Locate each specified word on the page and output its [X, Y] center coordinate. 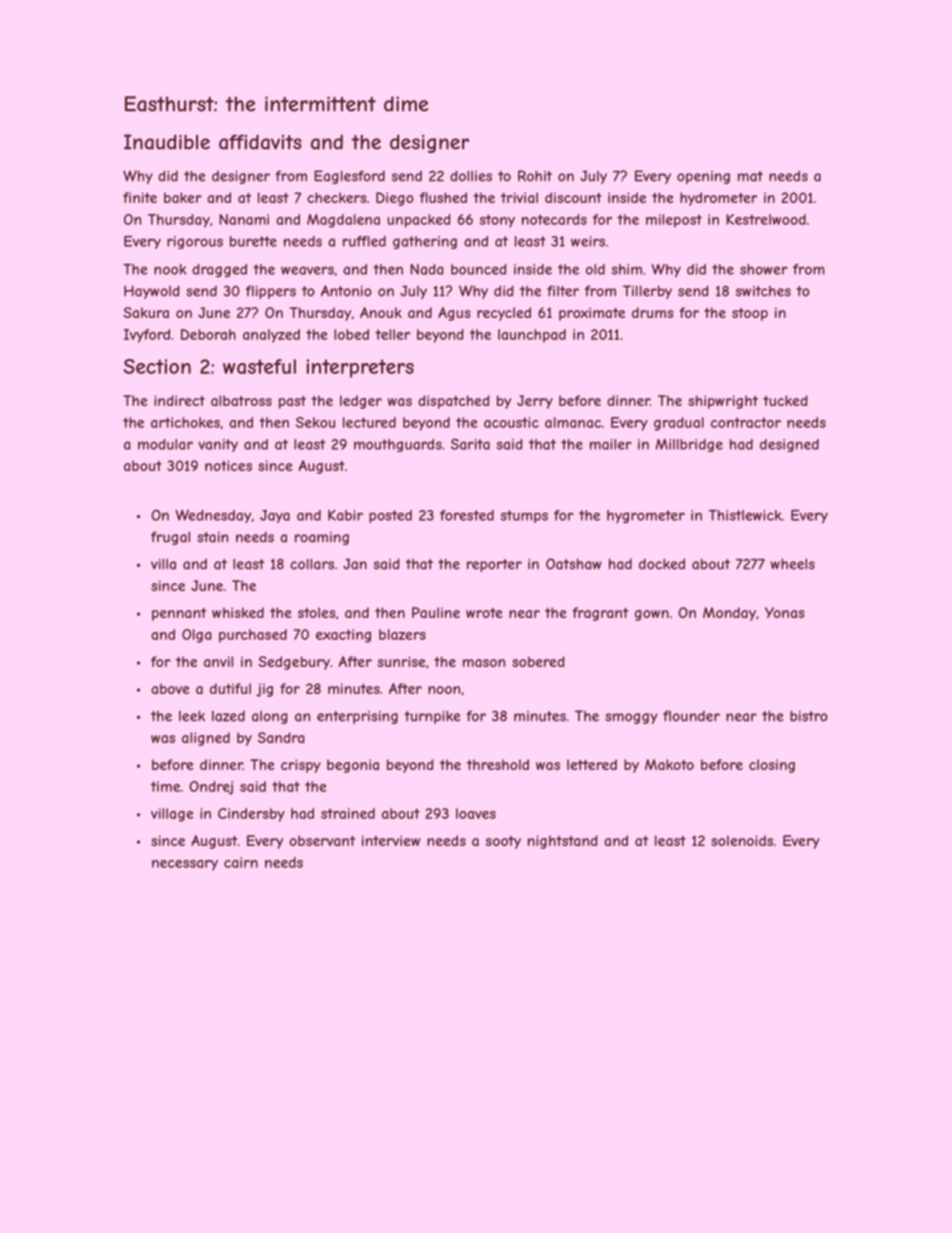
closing [772, 766]
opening [703, 177]
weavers [307, 270]
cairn [241, 862]
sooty [503, 842]
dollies [471, 176]
